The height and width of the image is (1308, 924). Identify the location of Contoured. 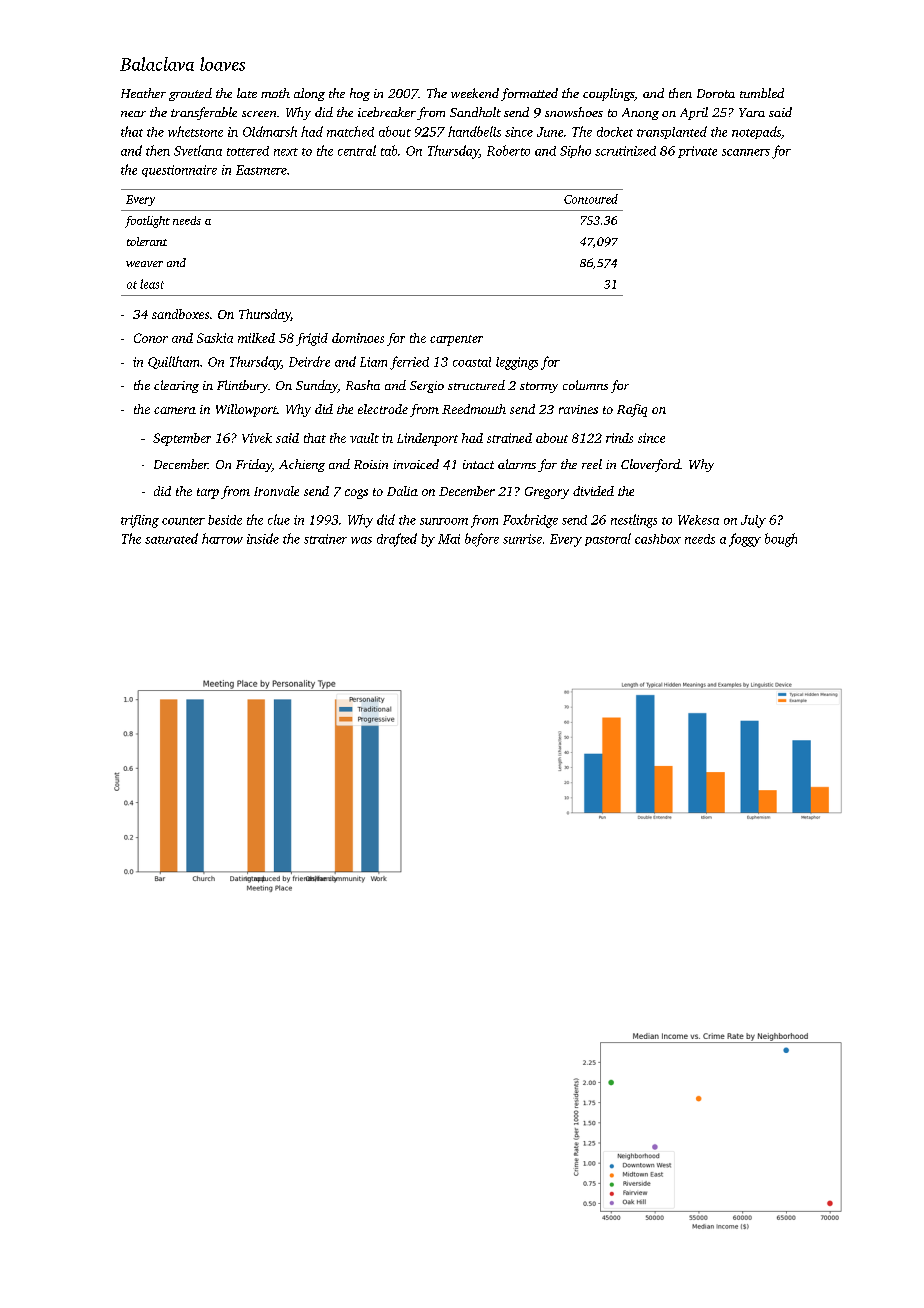
(591, 199).
